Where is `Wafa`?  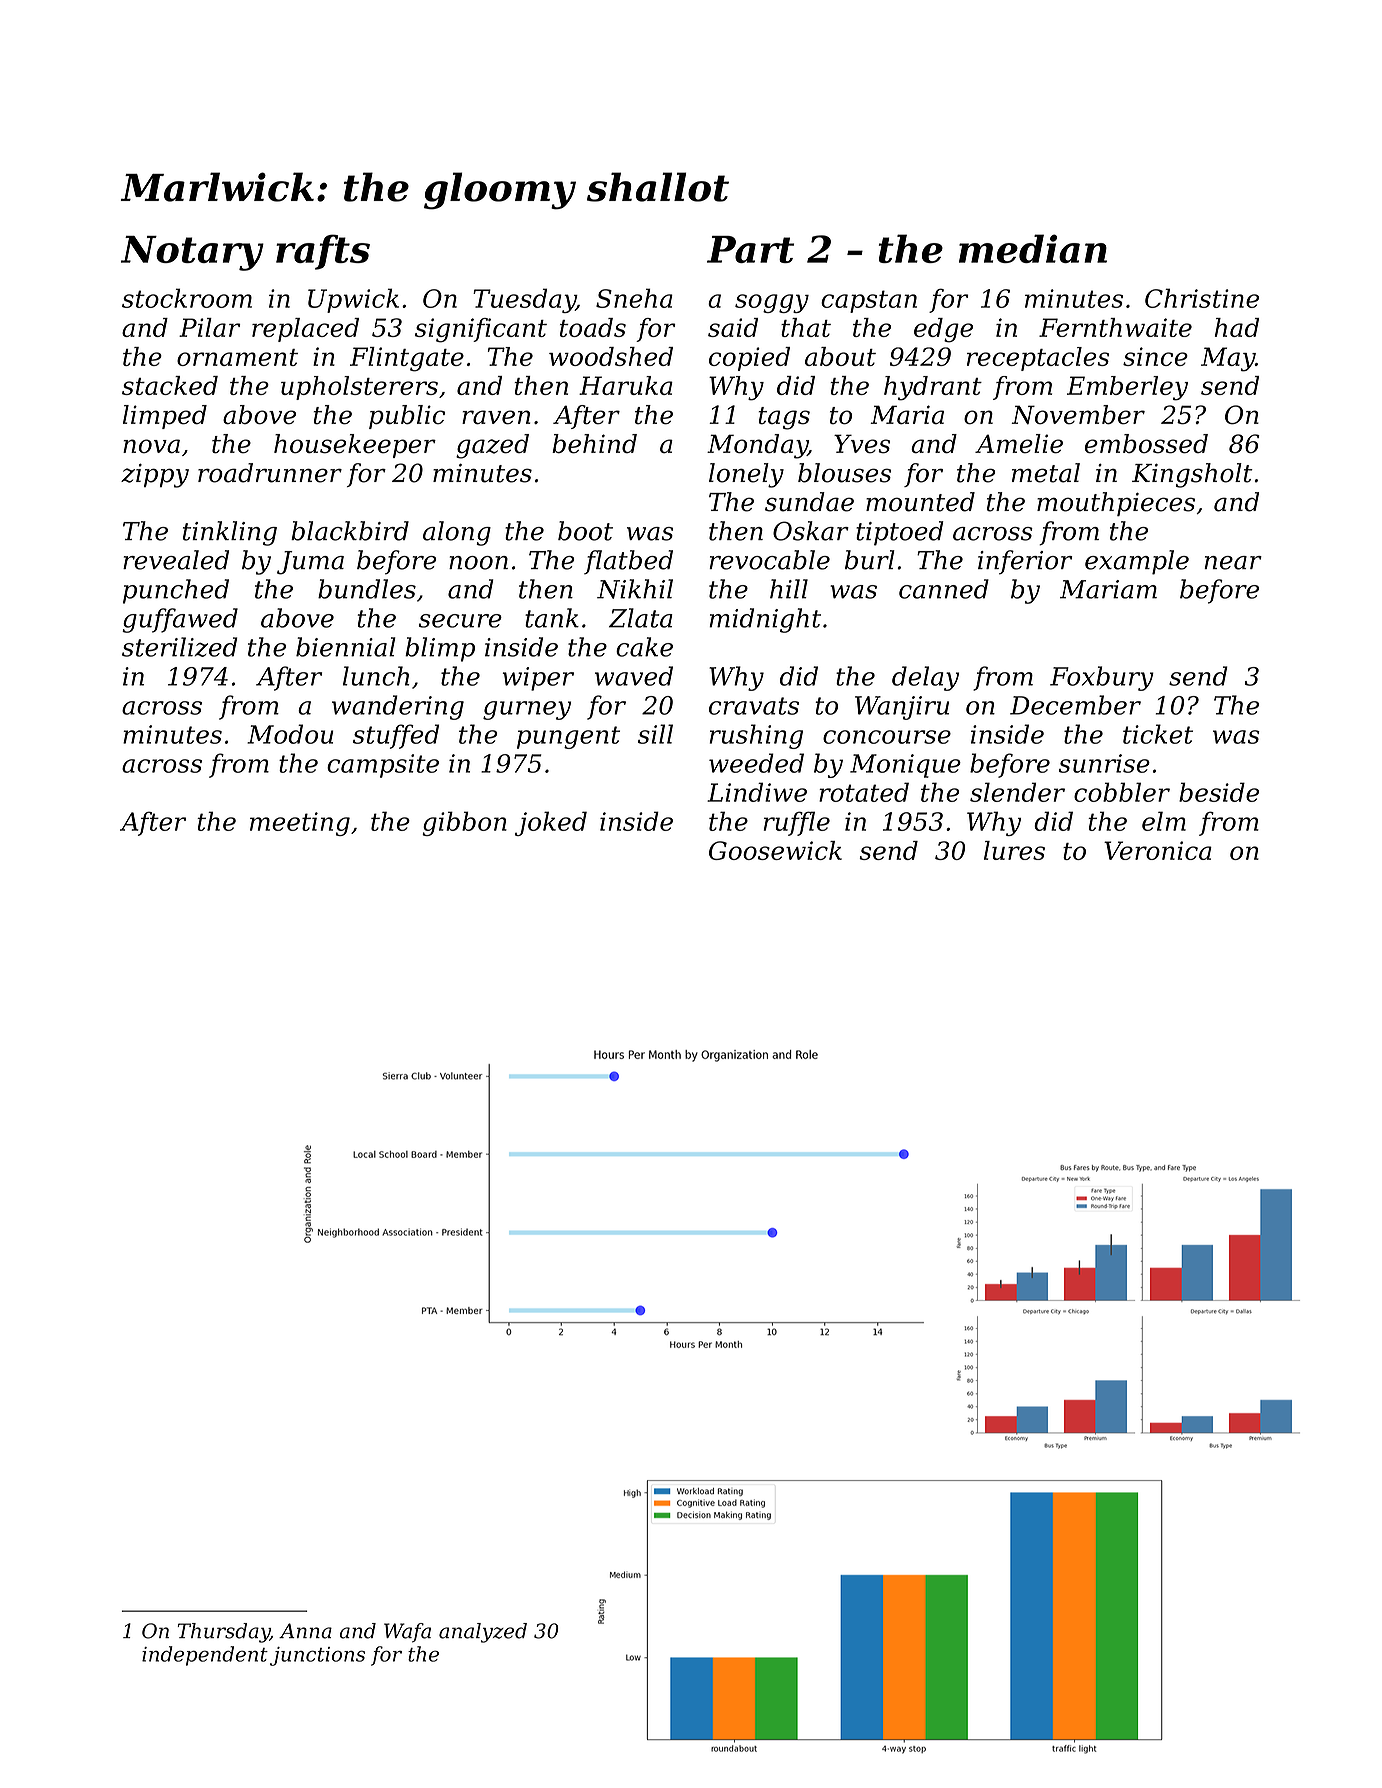
Wafa is located at coordinates (407, 1633).
